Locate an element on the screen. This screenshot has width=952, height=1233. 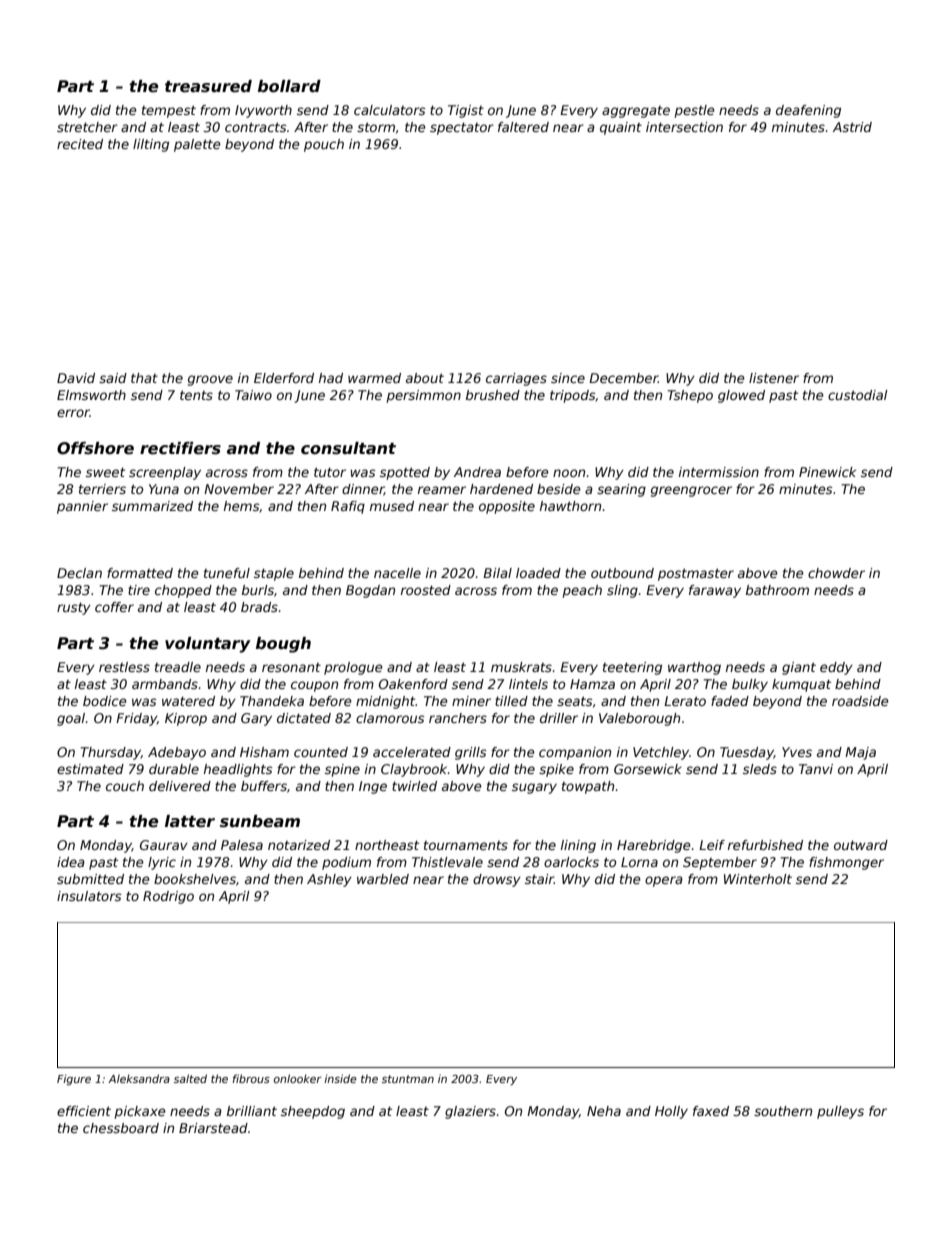
pulleys is located at coordinates (840, 1112).
